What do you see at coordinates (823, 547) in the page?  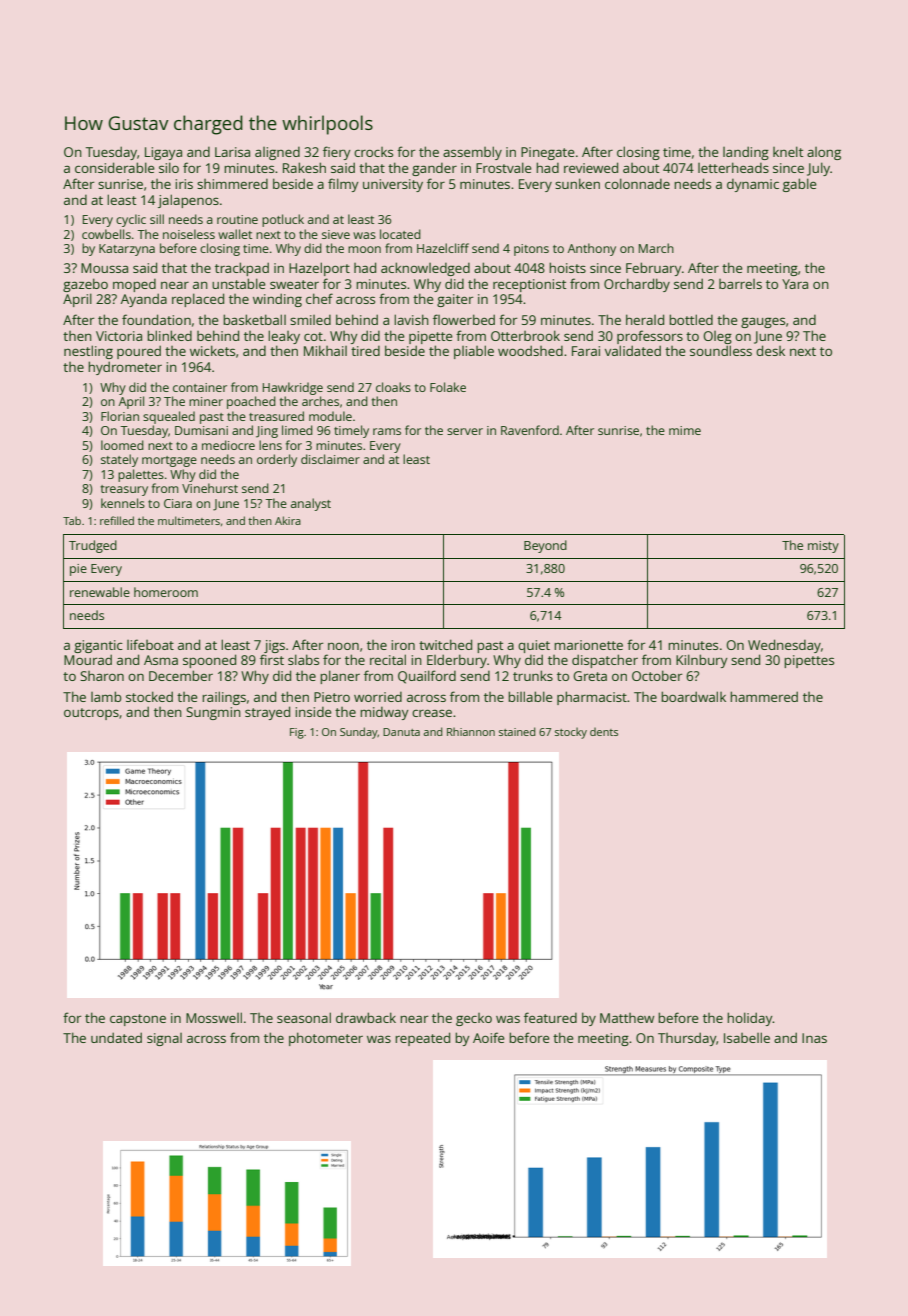 I see `misty` at bounding box center [823, 547].
